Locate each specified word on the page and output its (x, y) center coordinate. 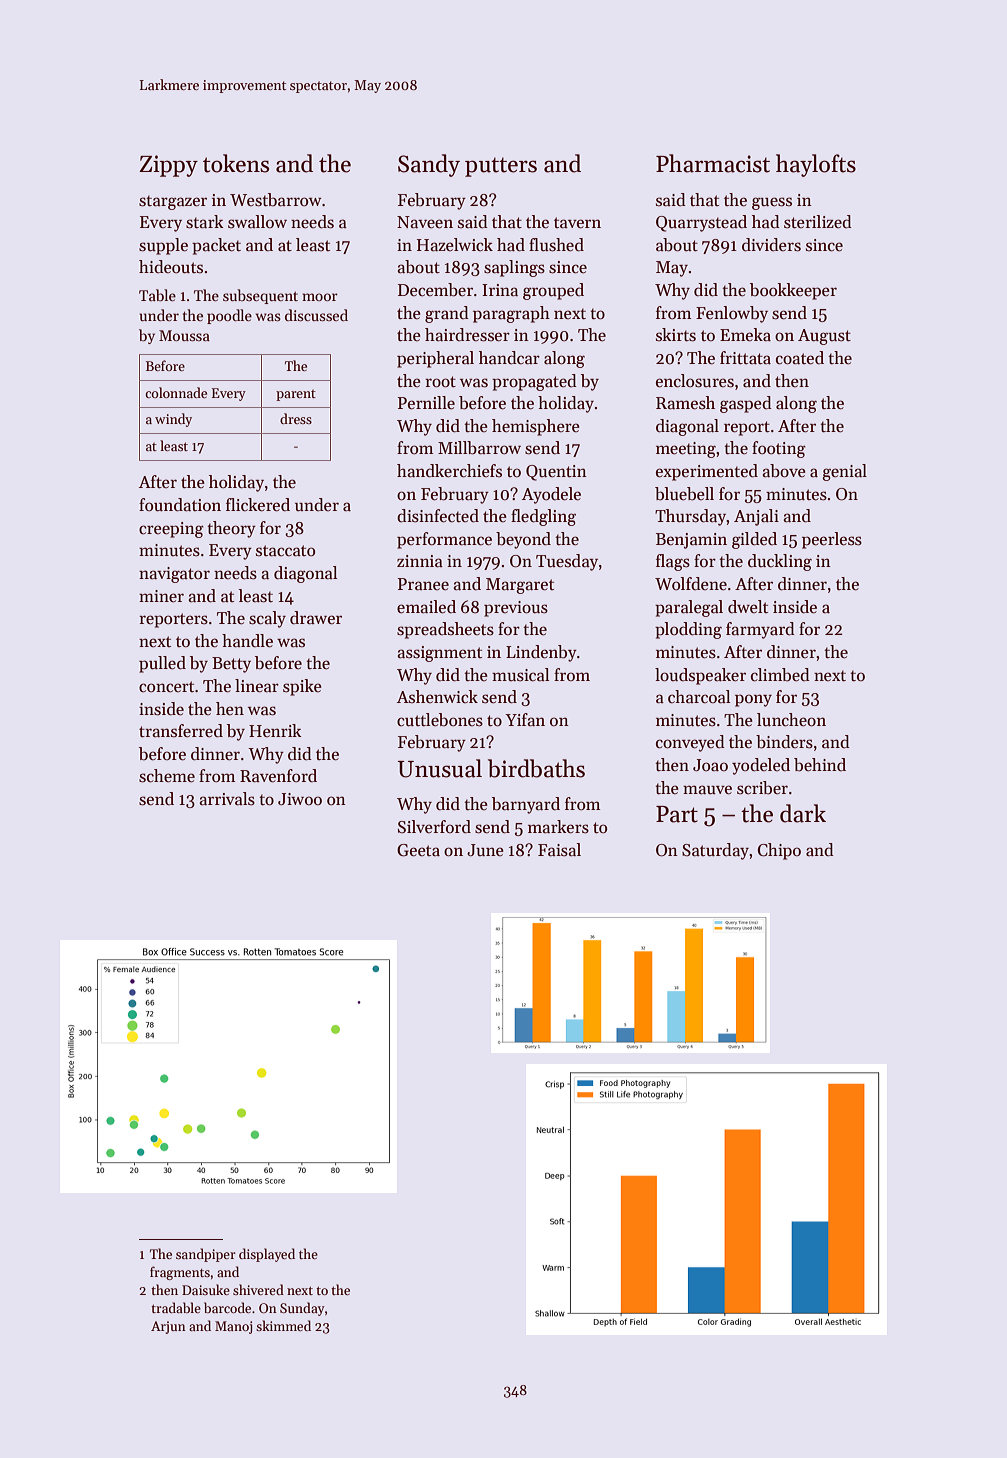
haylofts (816, 165)
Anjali (756, 517)
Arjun (168, 1327)
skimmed (283, 1325)
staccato (285, 551)
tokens (236, 163)
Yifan (525, 720)
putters (501, 167)
